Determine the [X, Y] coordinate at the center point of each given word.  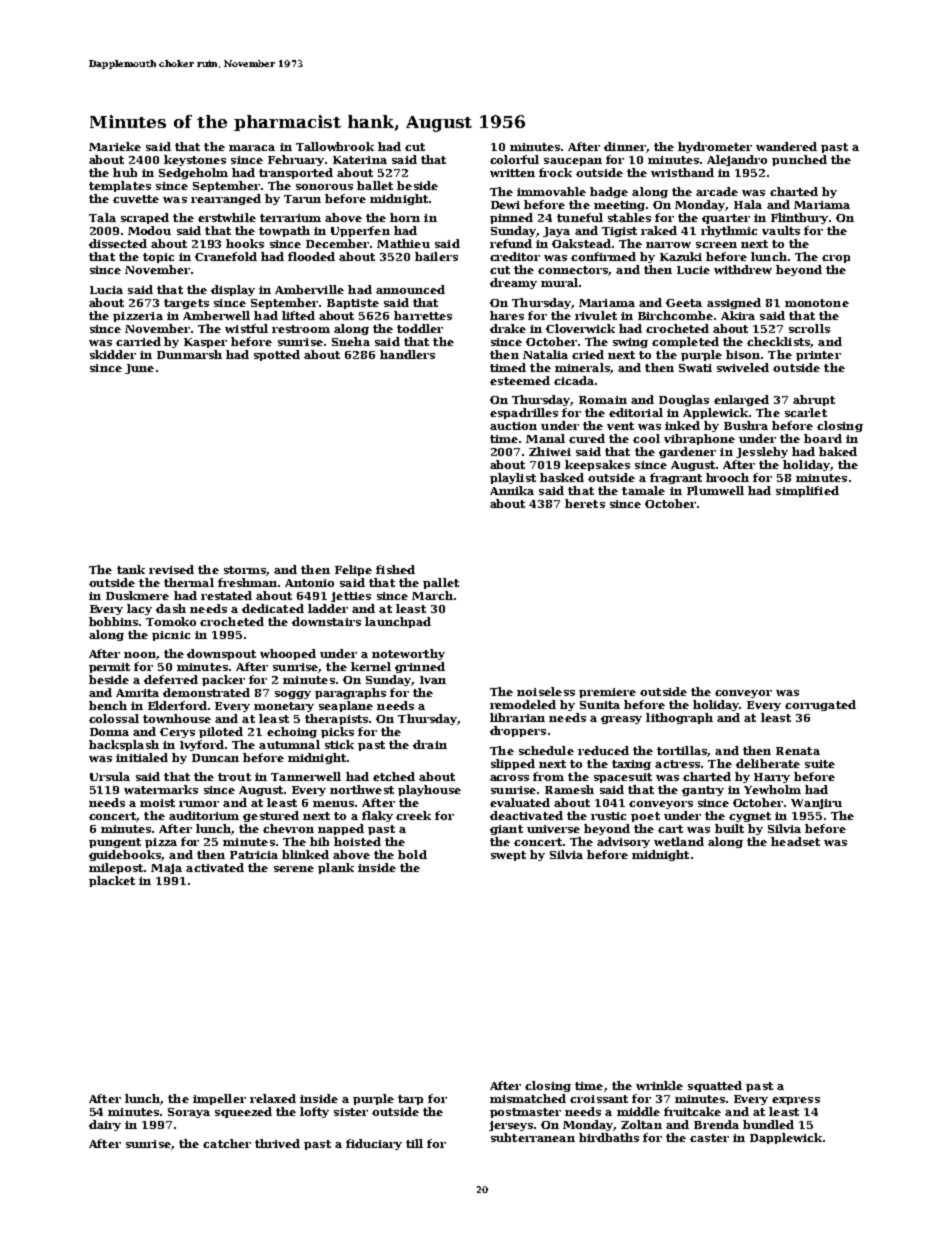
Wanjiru [816, 804]
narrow [668, 245]
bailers [436, 256]
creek [413, 815]
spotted [277, 355]
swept [508, 856]
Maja [166, 869]
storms [245, 570]
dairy [105, 1125]
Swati [695, 368]
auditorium [204, 815]
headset [795, 841]
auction [513, 426]
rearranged [226, 199]
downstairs [326, 621]
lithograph [679, 718]
